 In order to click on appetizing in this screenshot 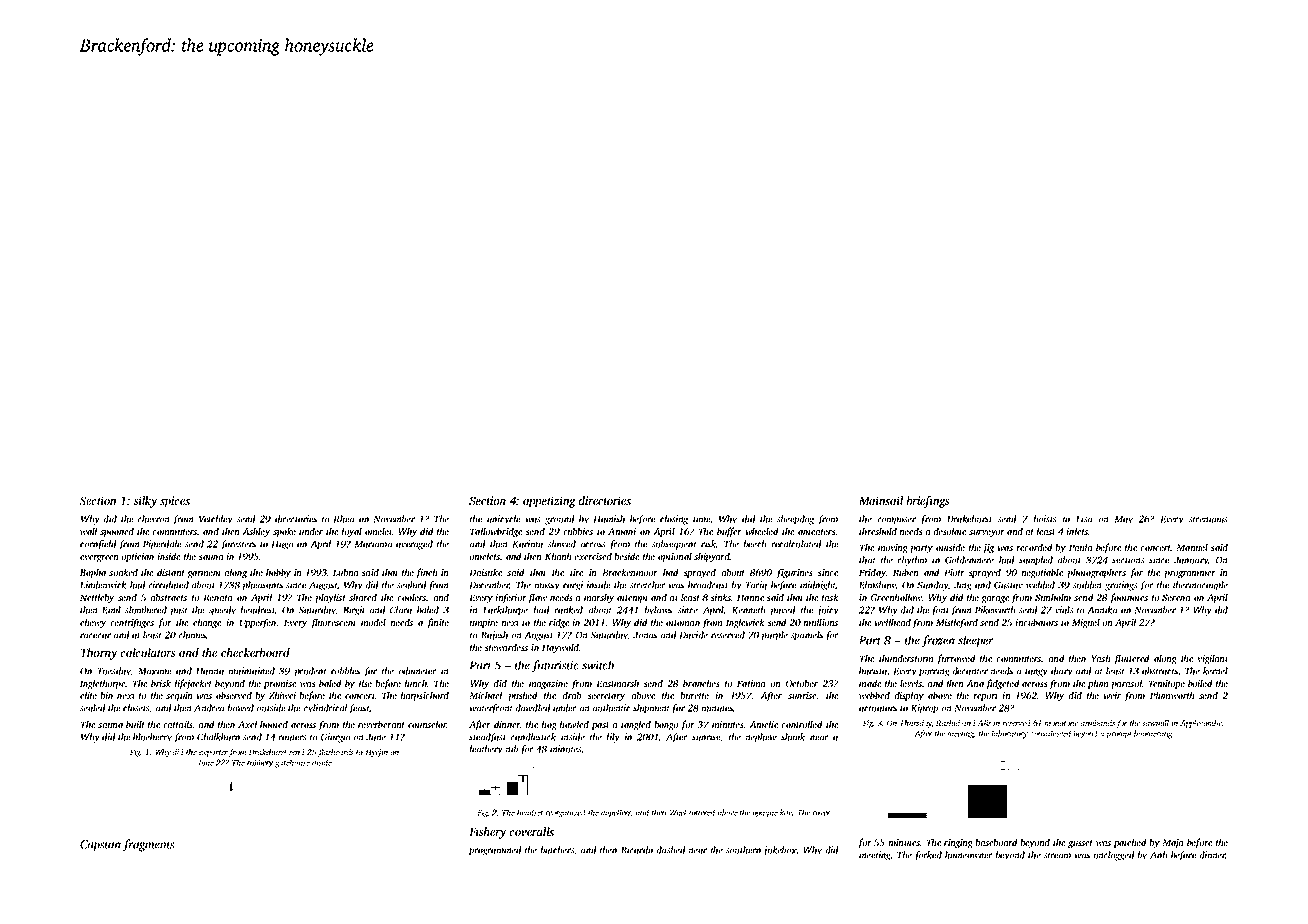, I will do `click(549, 502)`.
